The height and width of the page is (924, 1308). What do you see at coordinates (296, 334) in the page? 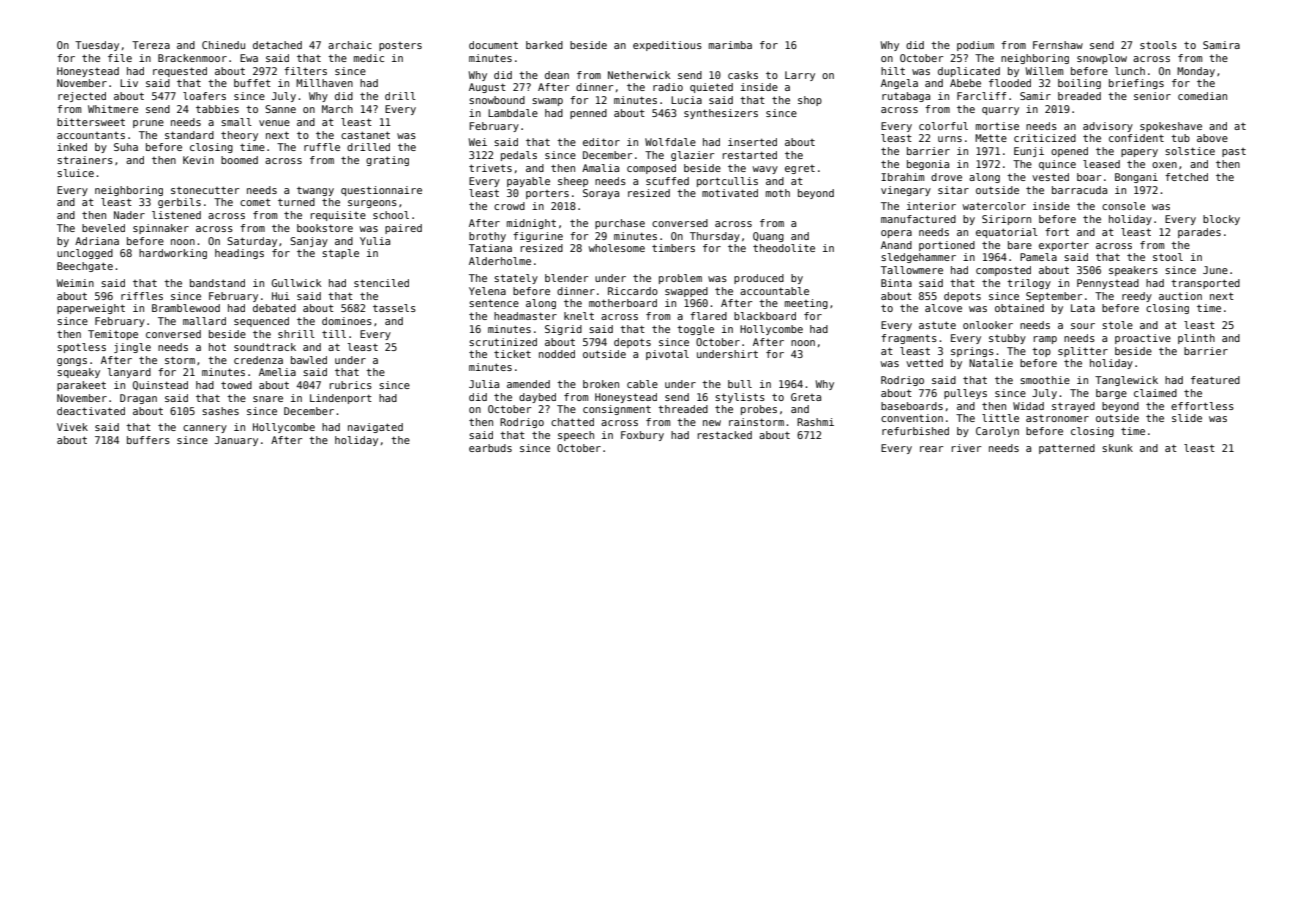
I see `shrill` at bounding box center [296, 334].
